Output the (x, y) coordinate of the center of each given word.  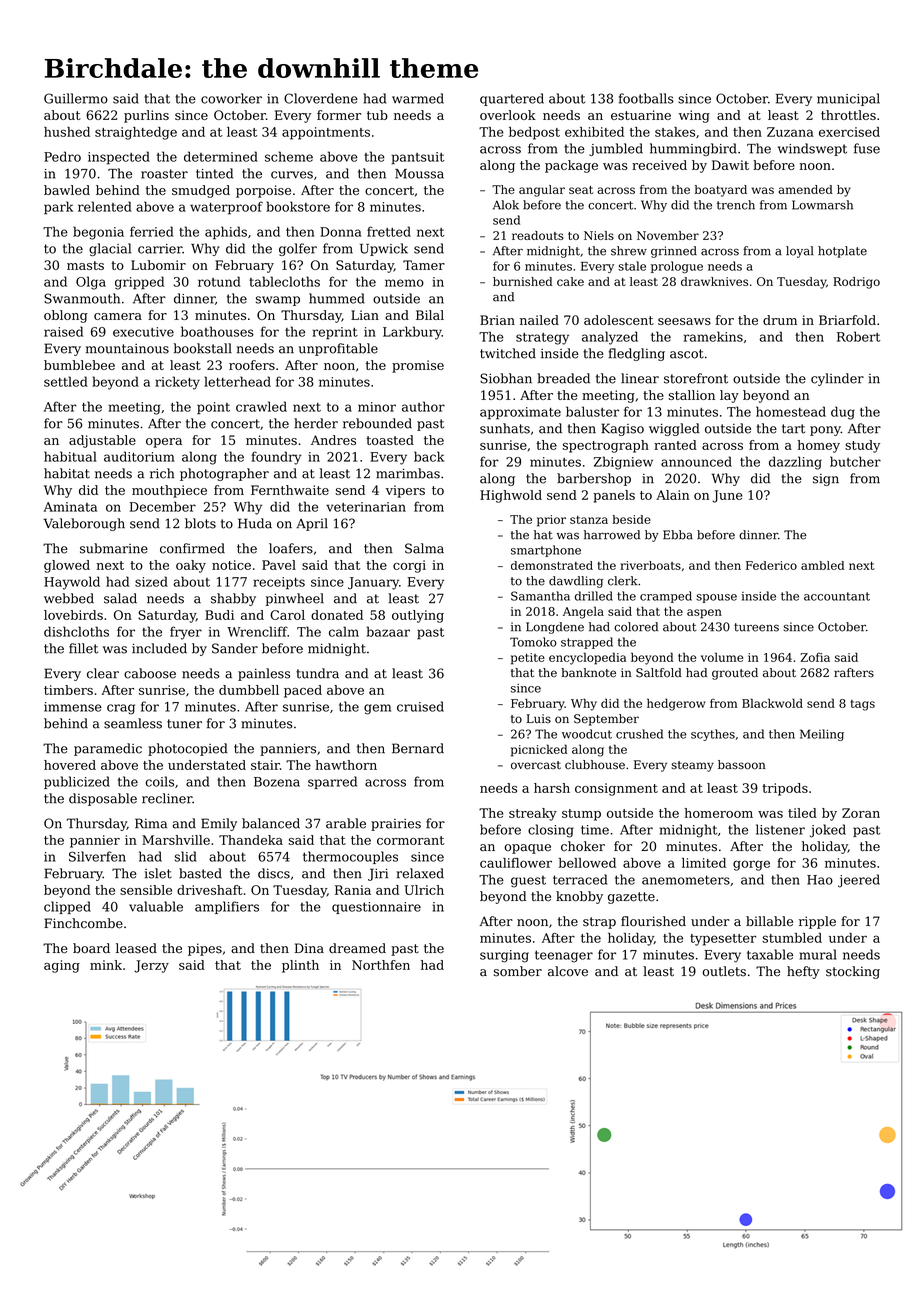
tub (377, 115)
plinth (300, 966)
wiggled (674, 429)
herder (316, 423)
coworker (231, 98)
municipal (848, 99)
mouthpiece (169, 491)
